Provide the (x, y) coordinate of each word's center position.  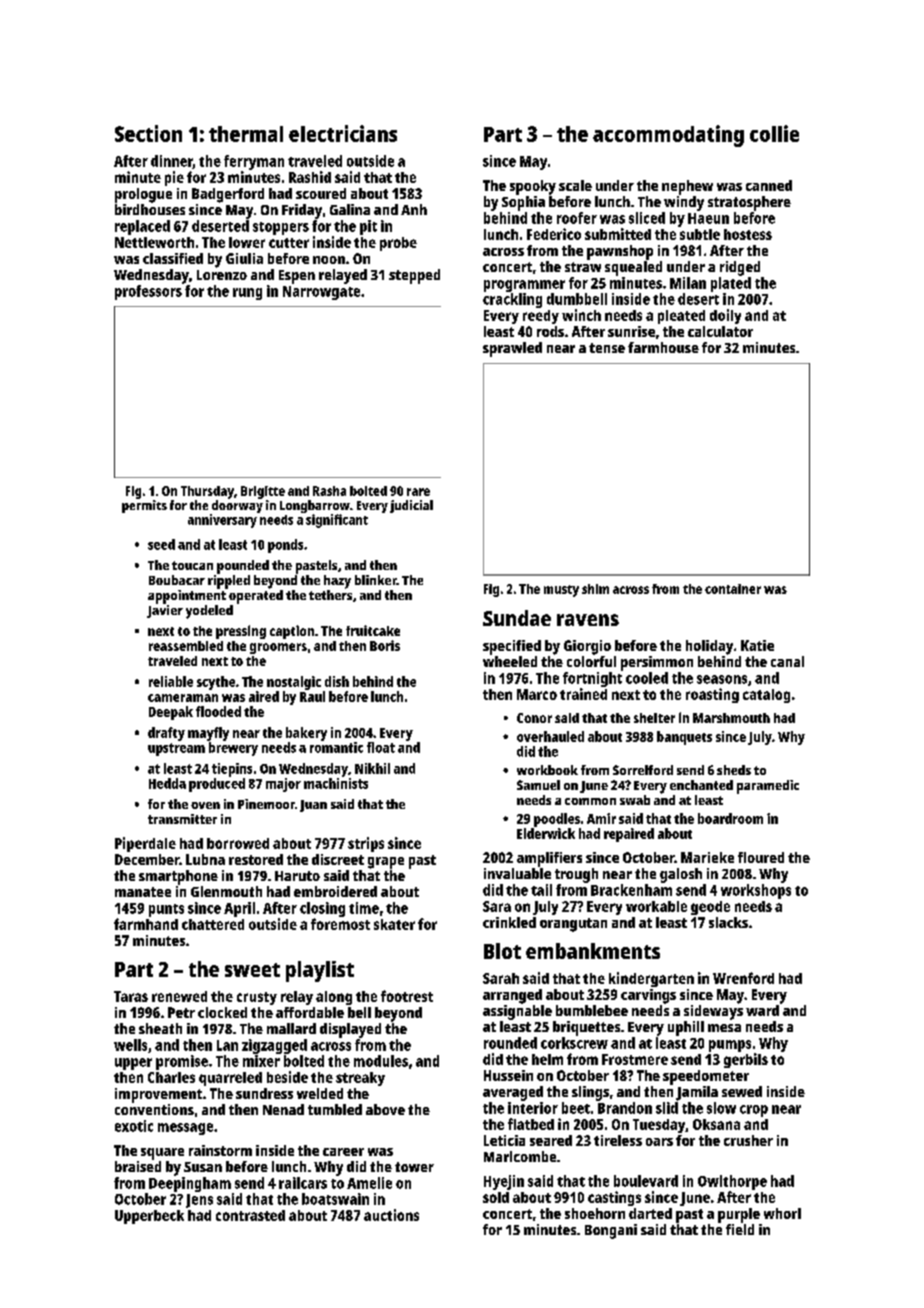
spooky (533, 187)
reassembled (186, 646)
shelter (654, 718)
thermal (246, 134)
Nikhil (372, 768)
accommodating (668, 136)
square (162, 1154)
